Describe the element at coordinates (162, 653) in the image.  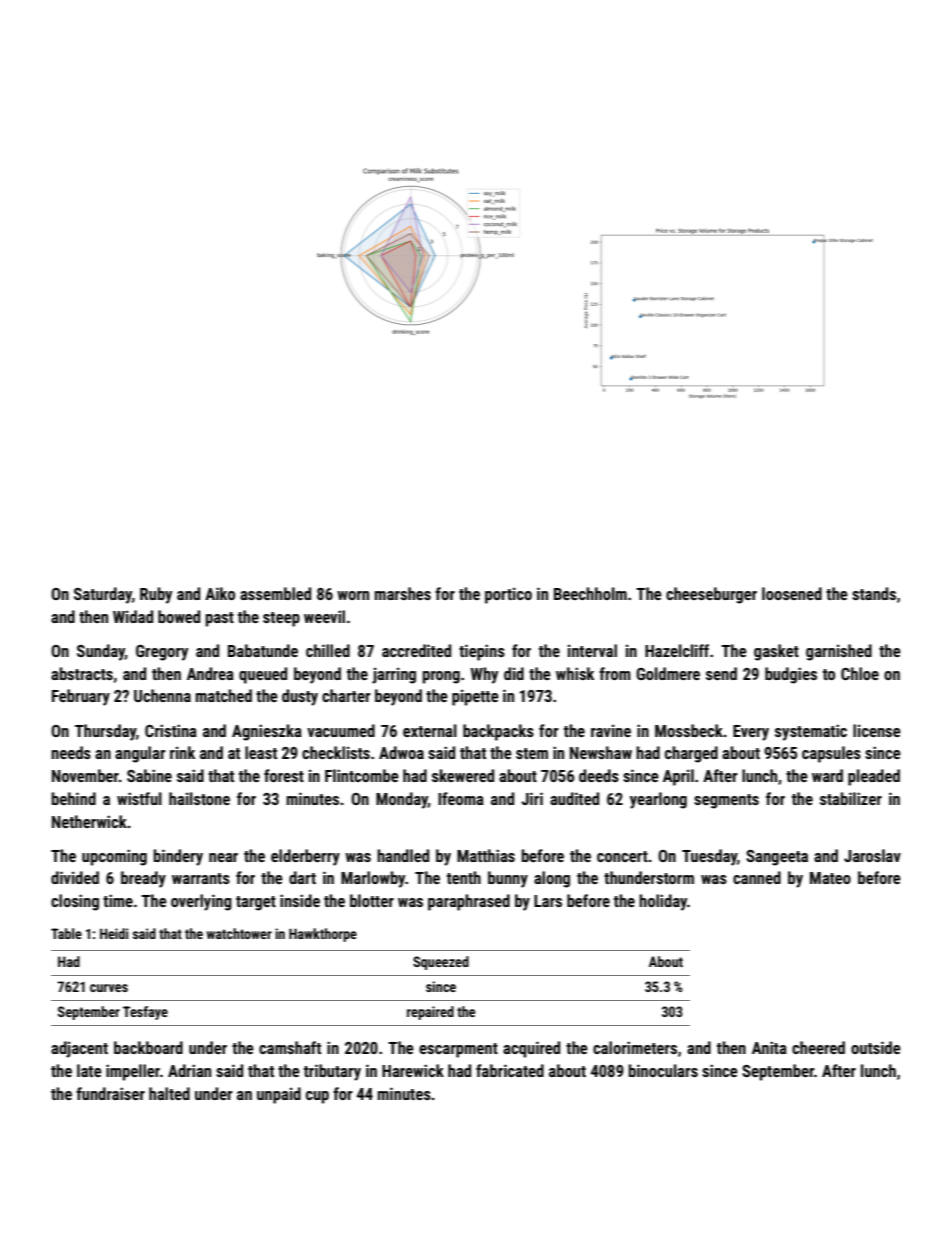
I see `Gregory` at that location.
